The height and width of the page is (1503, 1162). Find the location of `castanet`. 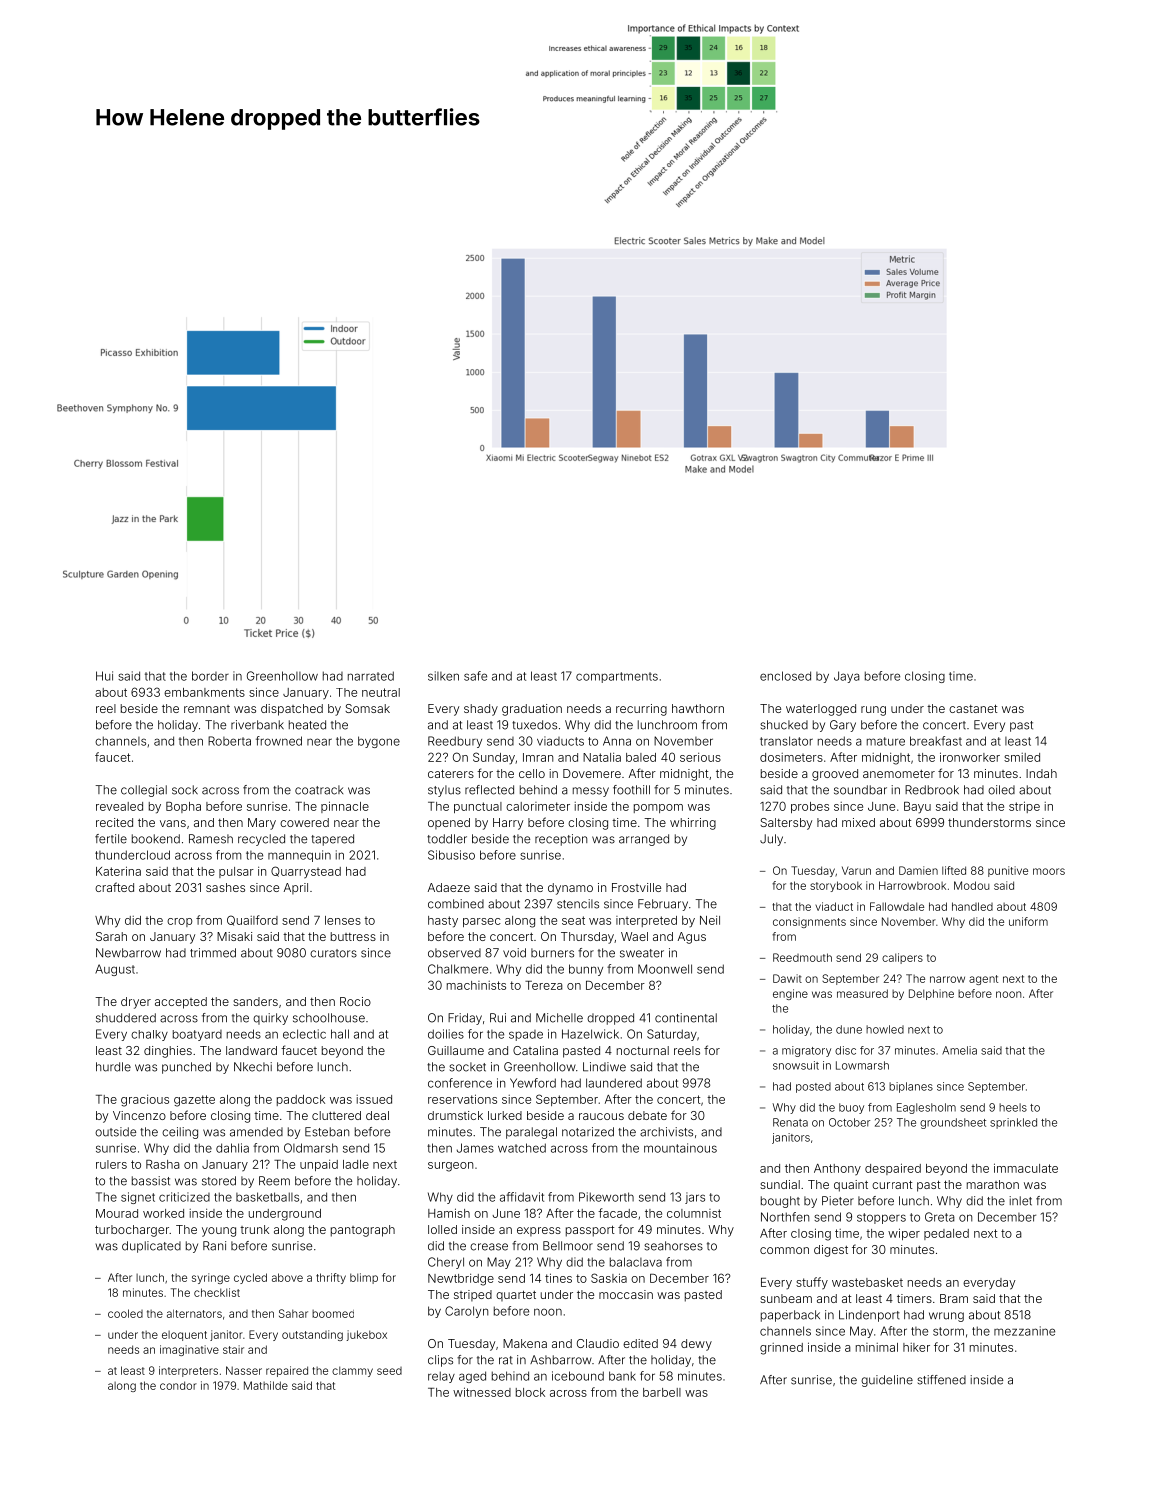

castanet is located at coordinates (973, 708).
